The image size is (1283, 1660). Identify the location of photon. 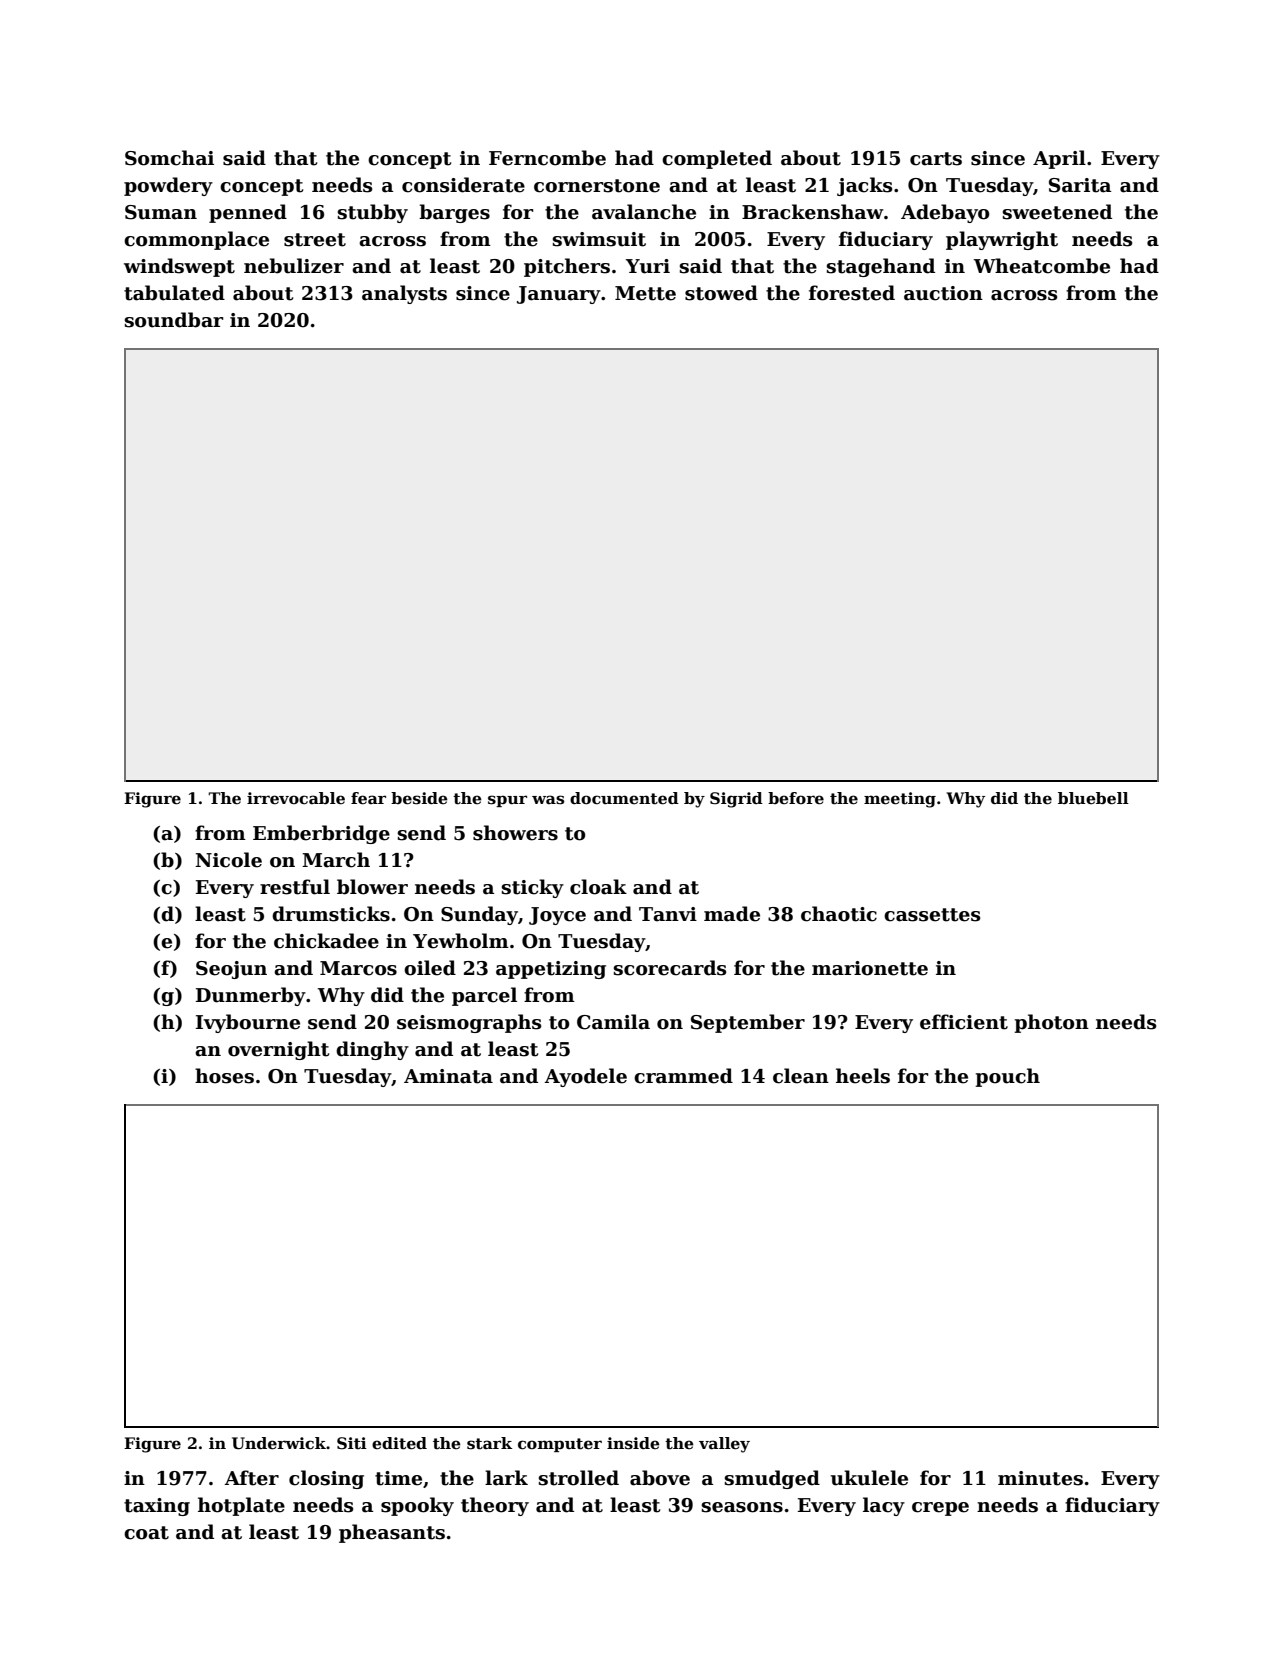
(1051, 1023).
